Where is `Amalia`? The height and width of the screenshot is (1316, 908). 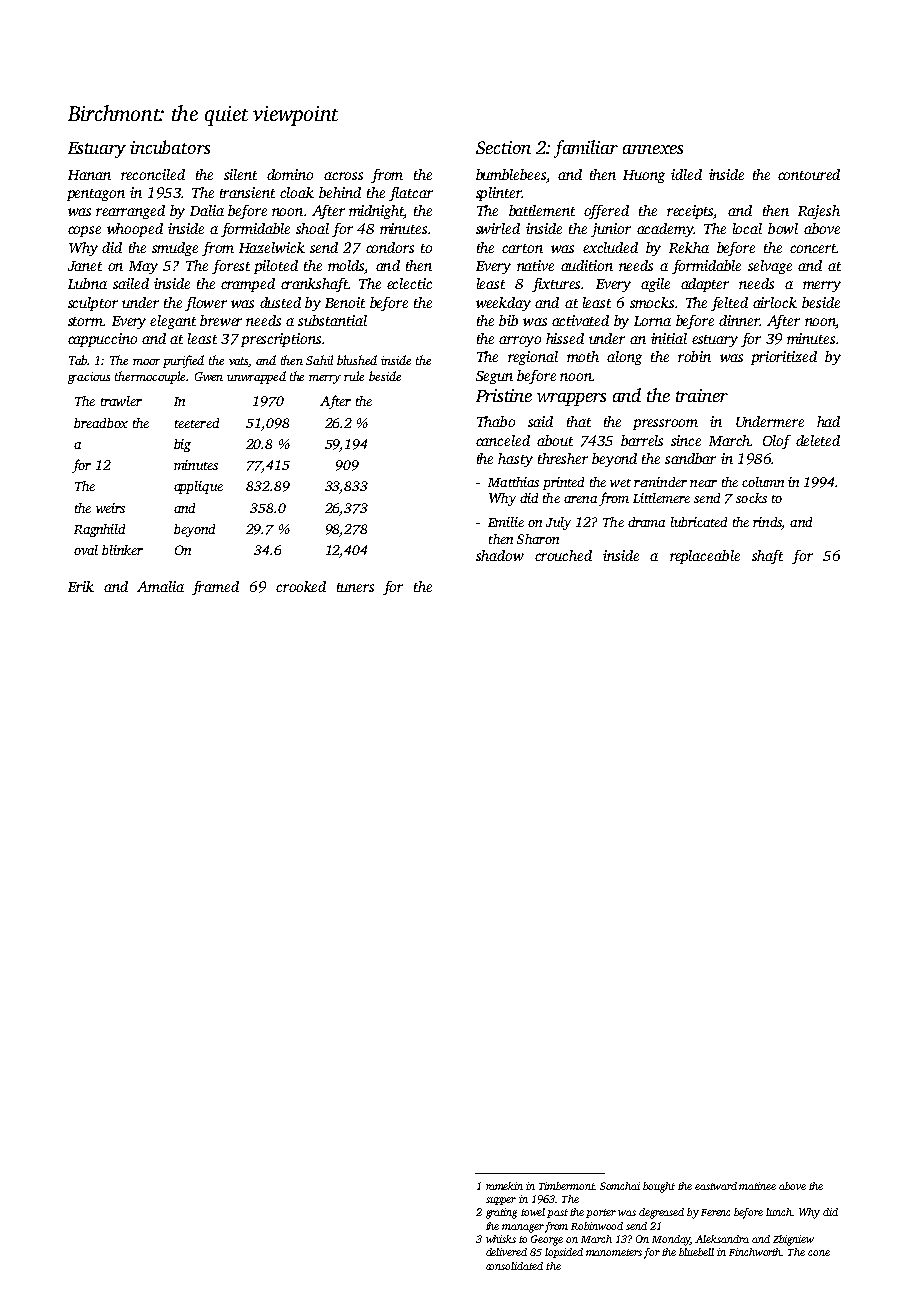 Amalia is located at coordinates (160, 586).
